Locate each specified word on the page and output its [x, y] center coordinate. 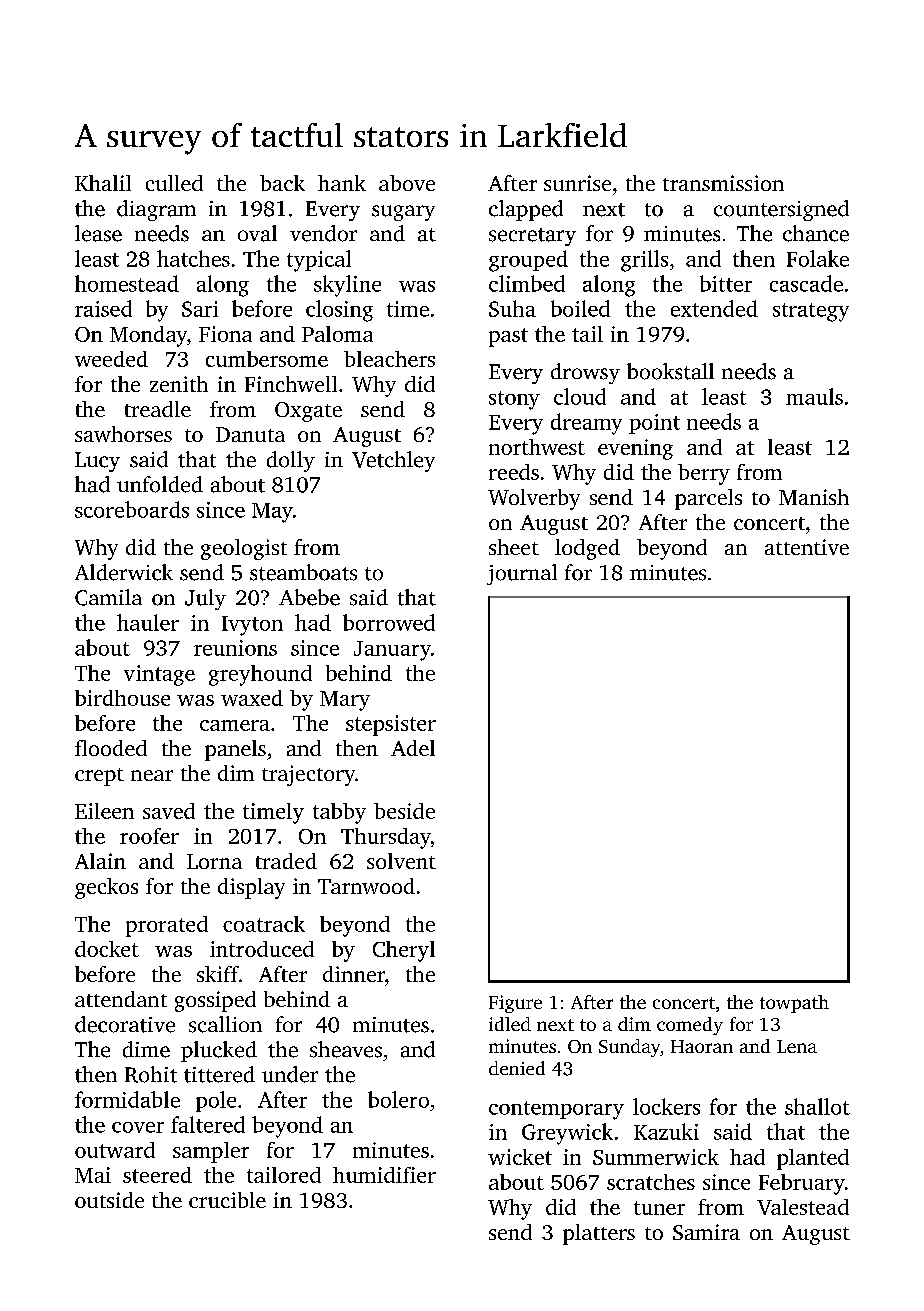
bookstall [670, 371]
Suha [512, 308]
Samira [706, 1232]
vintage [159, 675]
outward [115, 1150]
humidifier [384, 1175]
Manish [814, 497]
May [272, 513]
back [282, 183]
